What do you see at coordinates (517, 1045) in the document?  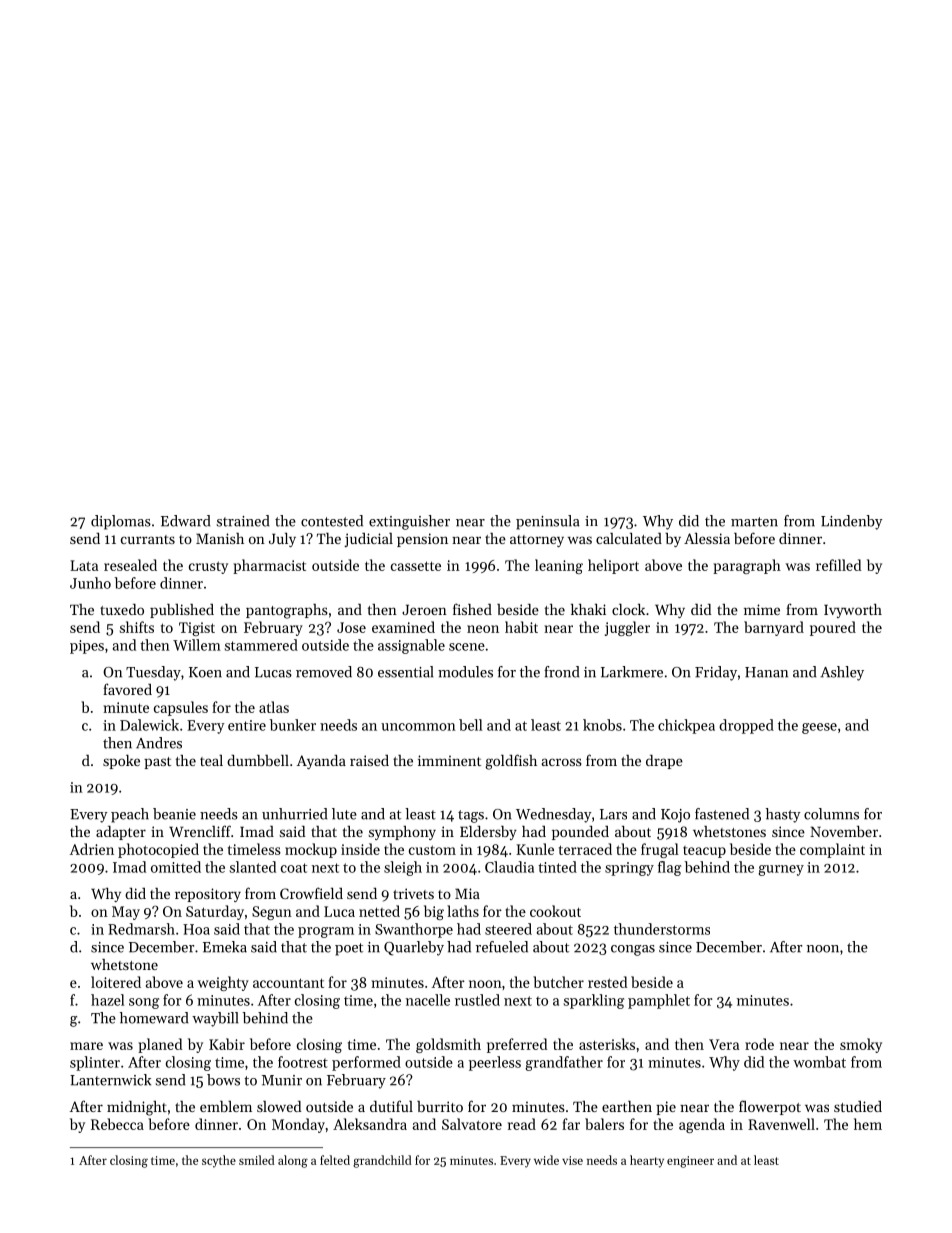 I see `preferred` at bounding box center [517, 1045].
